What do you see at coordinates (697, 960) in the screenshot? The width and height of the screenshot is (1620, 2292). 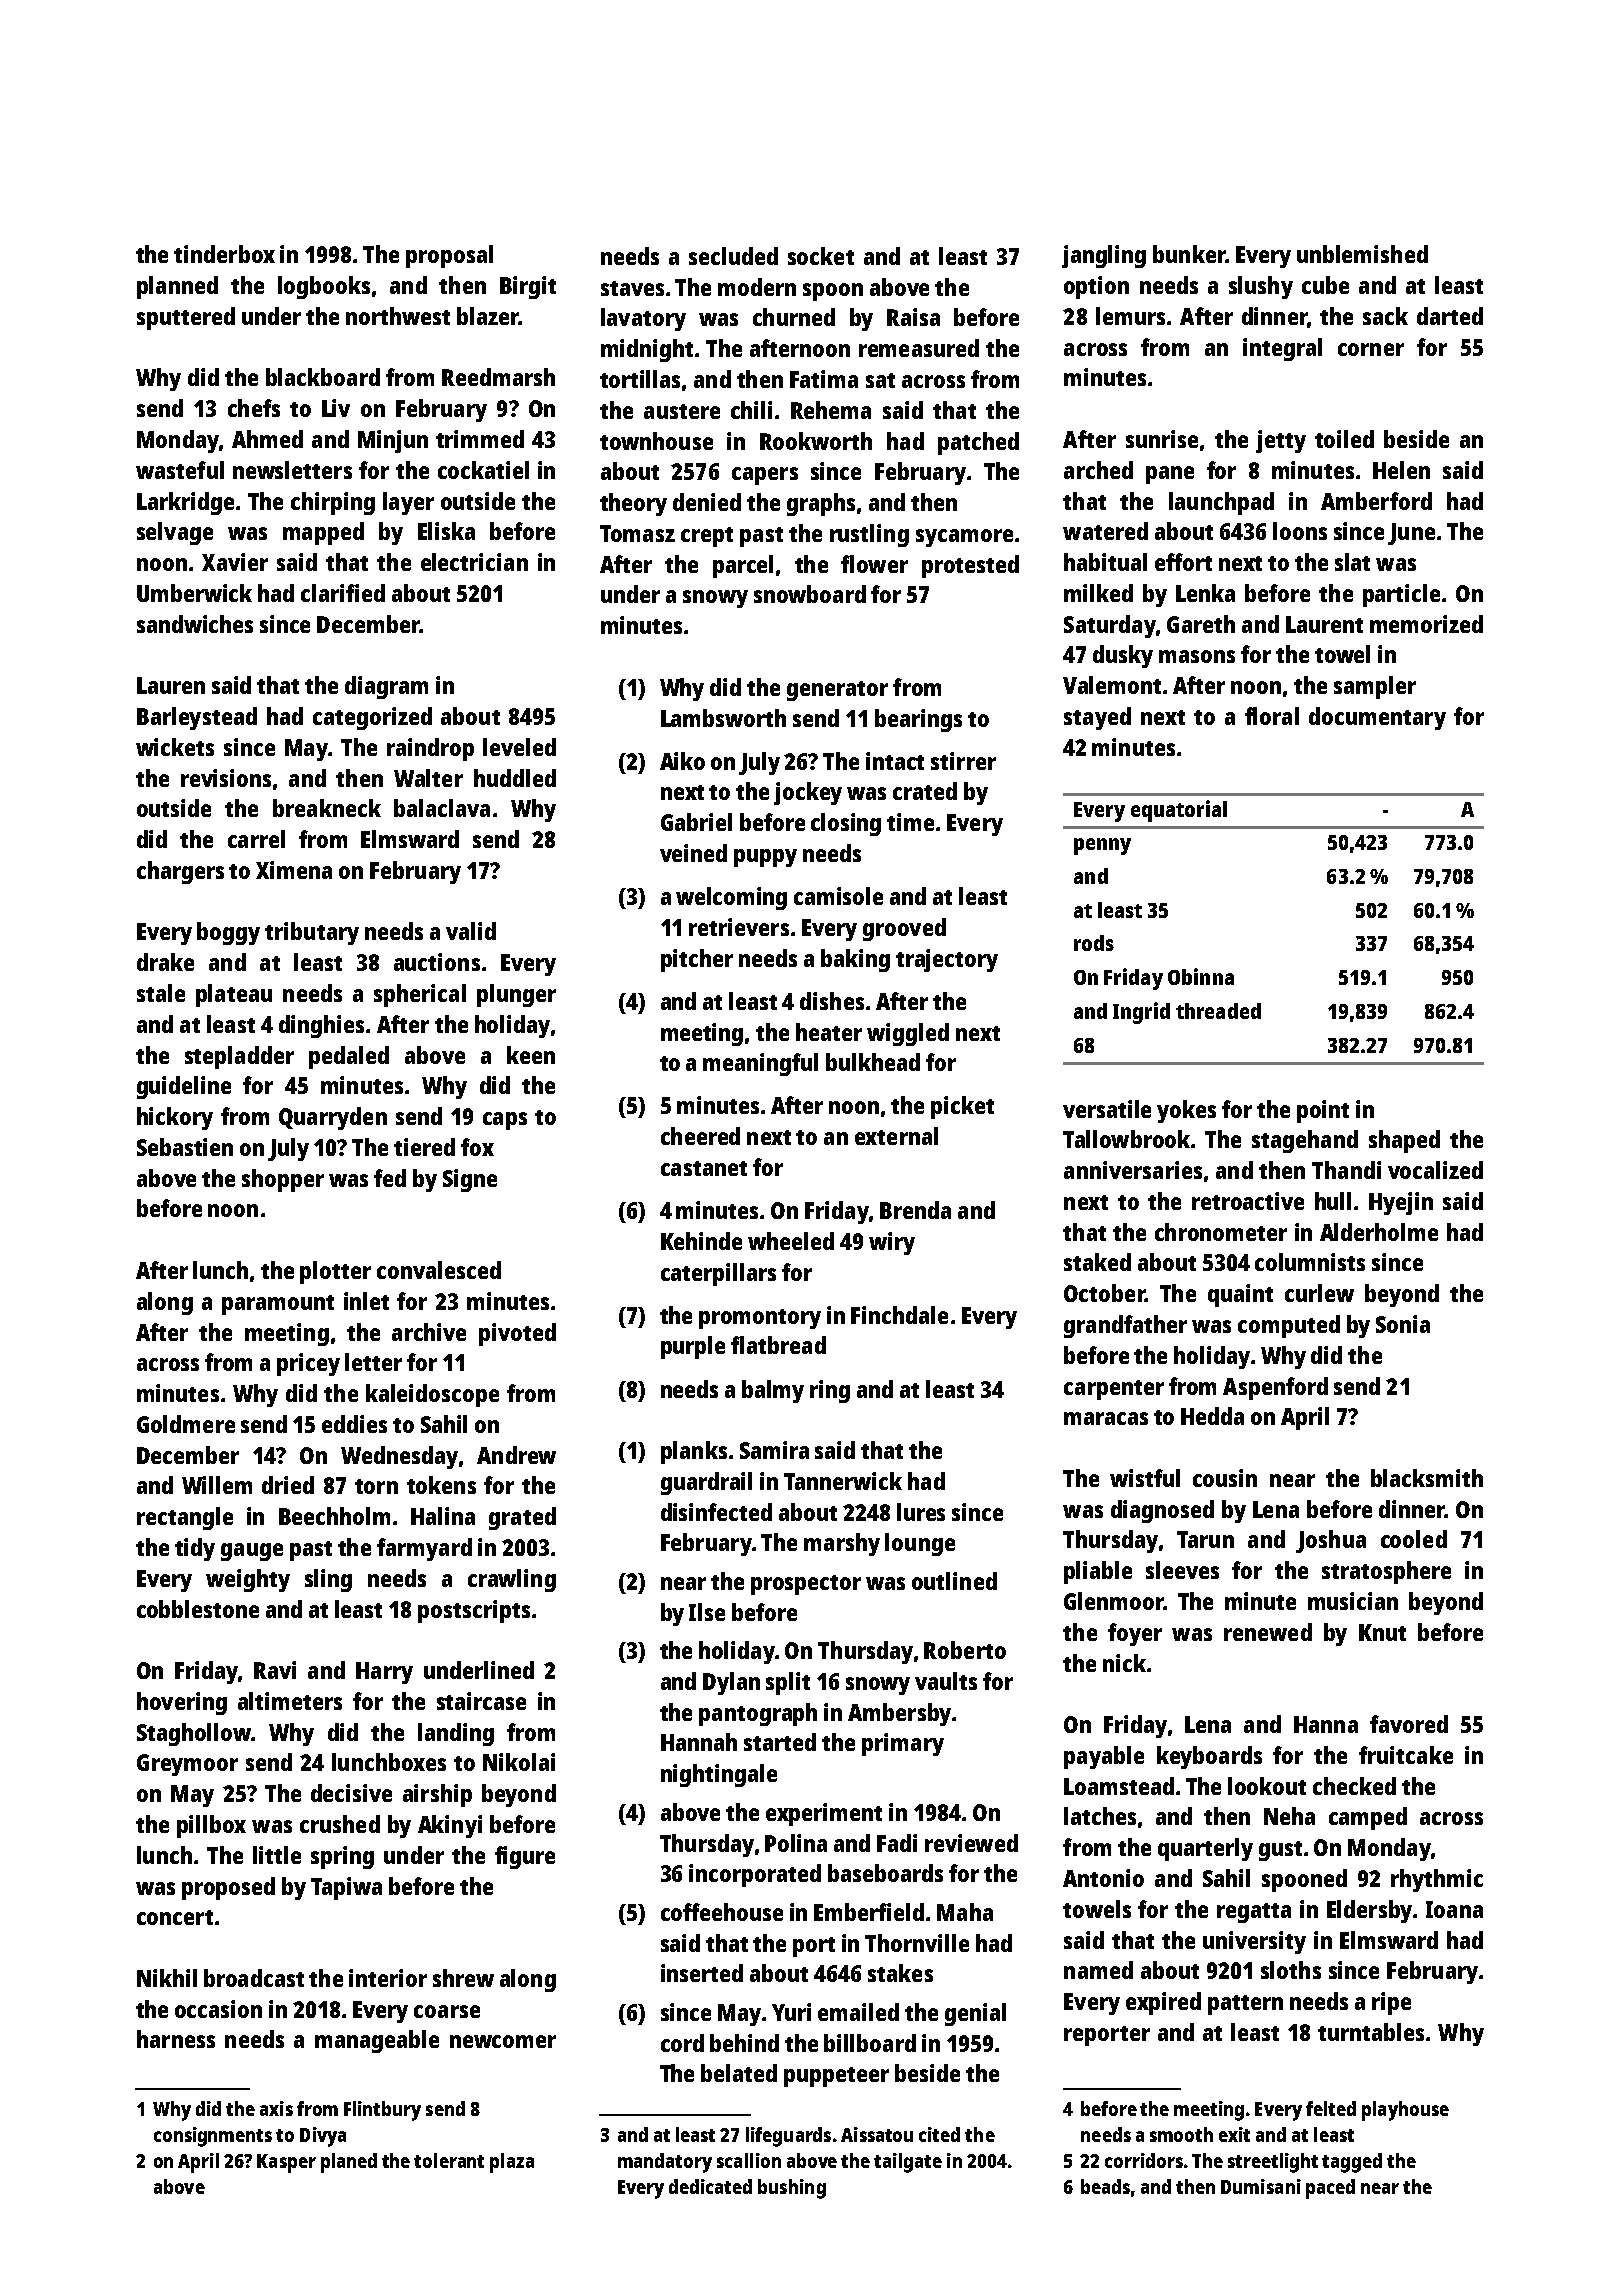 I see `pitcher` at bounding box center [697, 960].
